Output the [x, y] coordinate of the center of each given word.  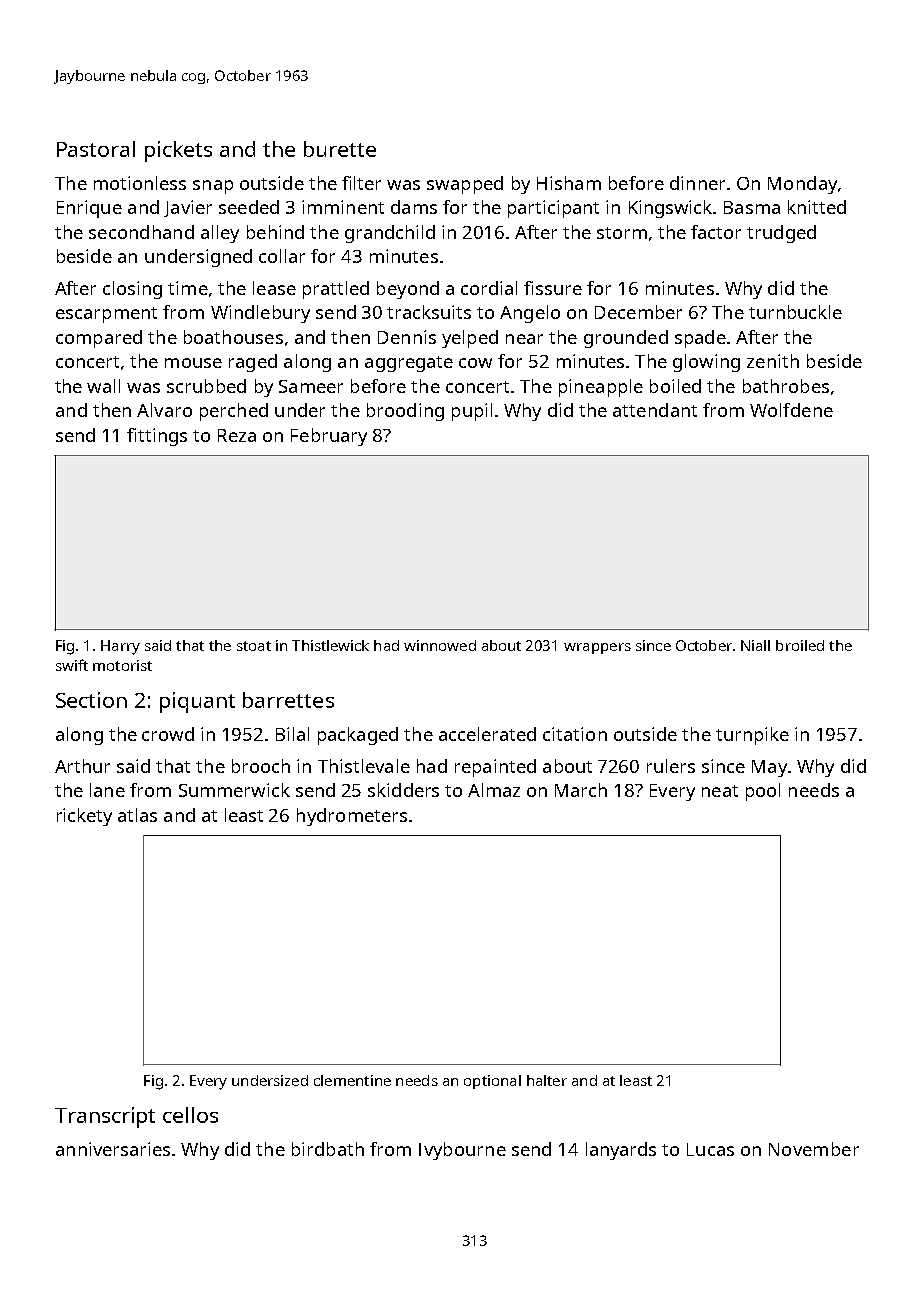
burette [340, 149]
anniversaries [113, 1149]
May [769, 768]
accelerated [487, 734]
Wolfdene [791, 410]
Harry [120, 647]
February [329, 437]
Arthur [82, 766]
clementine [352, 1080]
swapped [465, 185]
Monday [802, 185]
